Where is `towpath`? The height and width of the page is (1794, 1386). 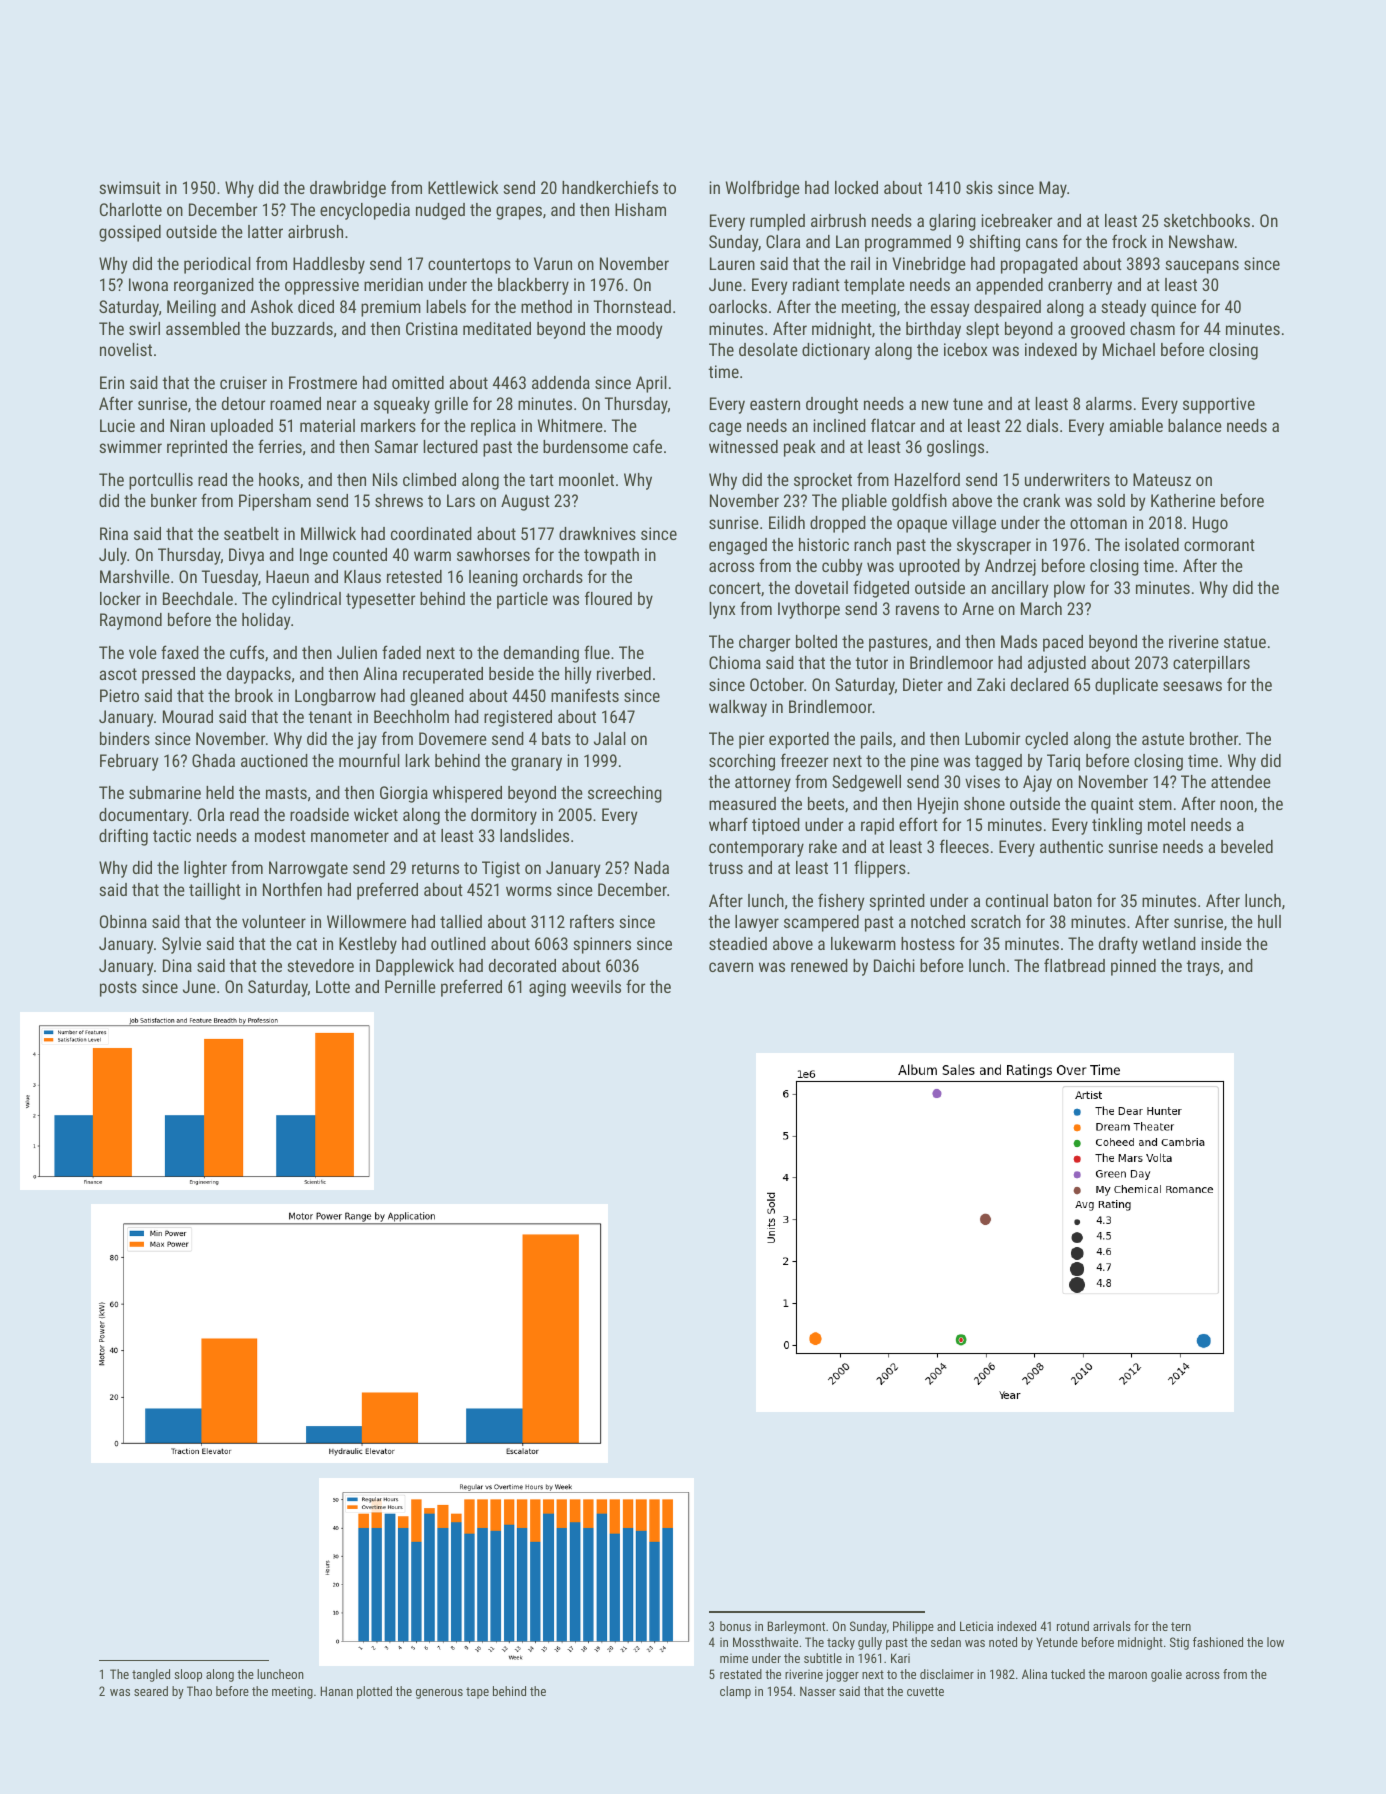
towpath is located at coordinates (611, 556).
